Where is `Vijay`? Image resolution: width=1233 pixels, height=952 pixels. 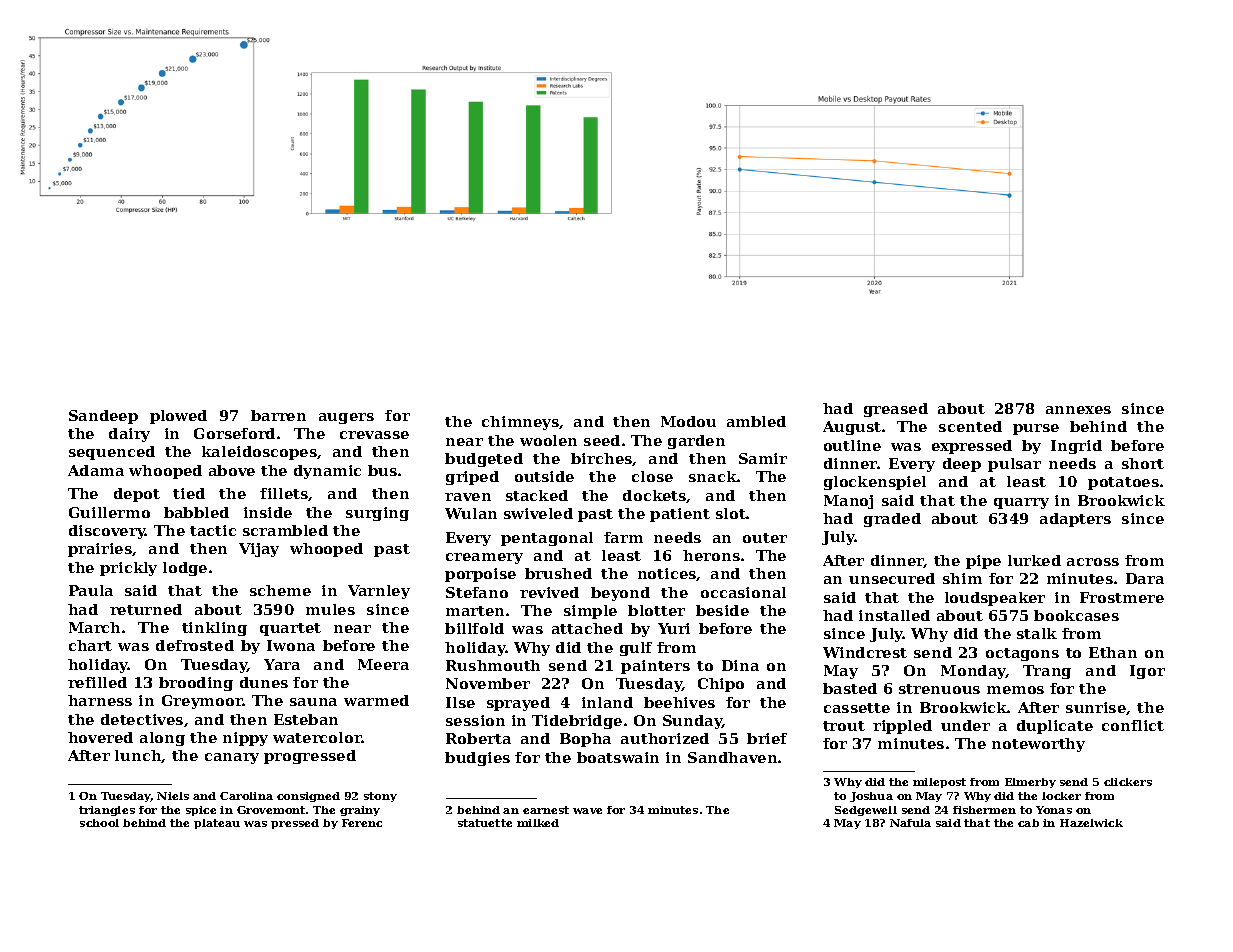 Vijay is located at coordinates (259, 550).
